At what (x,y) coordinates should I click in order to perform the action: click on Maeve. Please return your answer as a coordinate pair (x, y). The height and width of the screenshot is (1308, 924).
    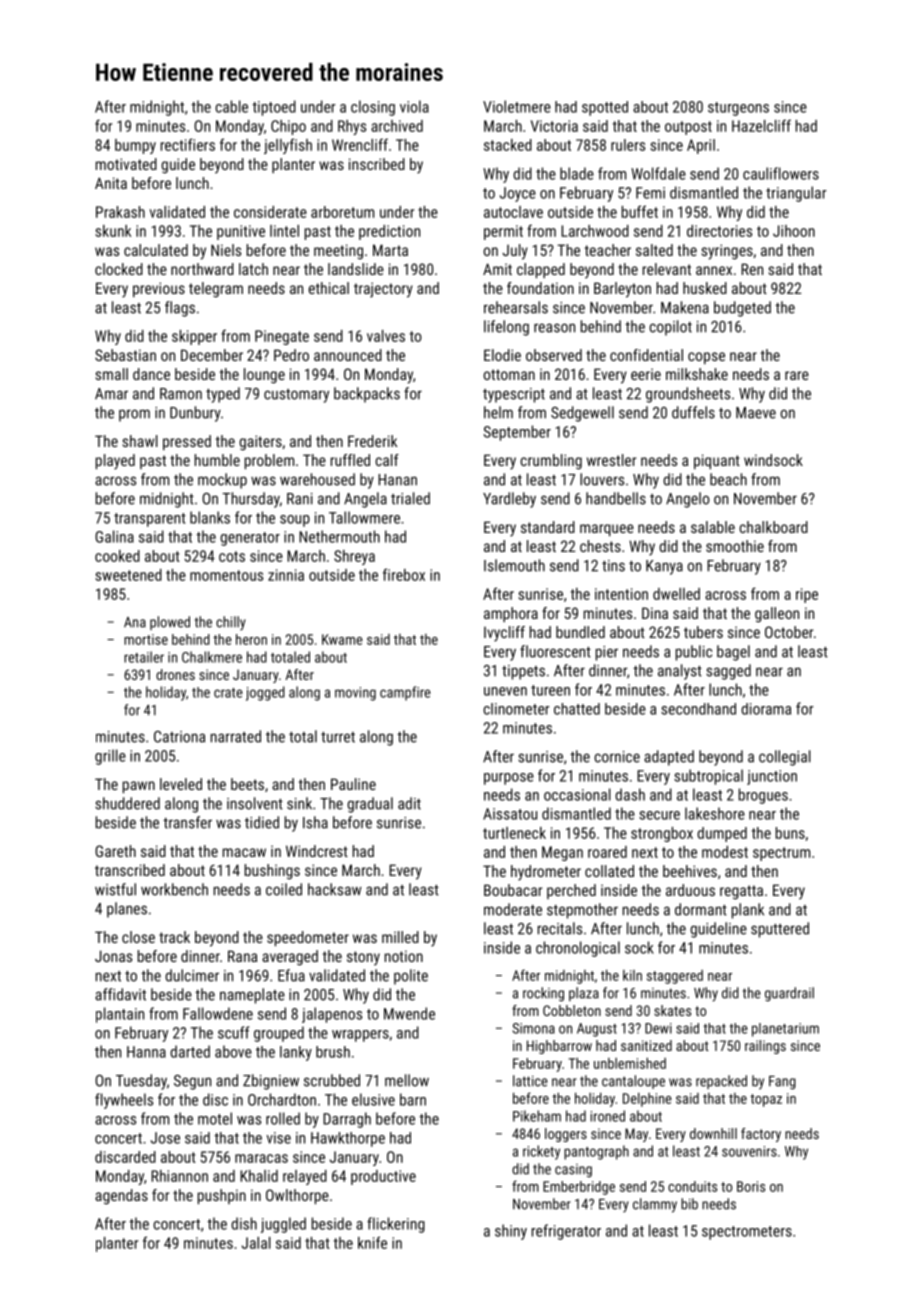
    Looking at the image, I should click on (756, 413).
